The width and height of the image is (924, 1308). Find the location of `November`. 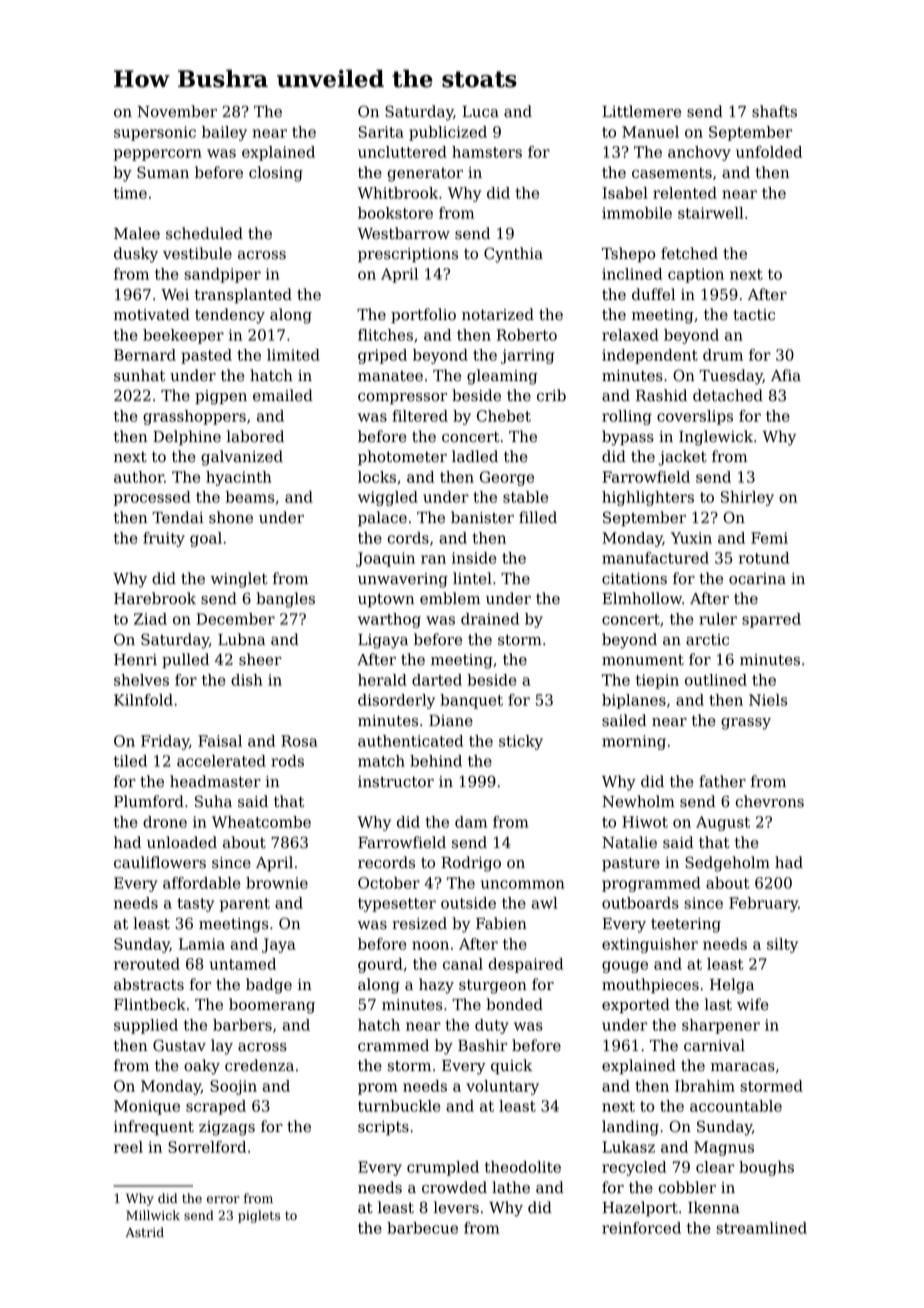

November is located at coordinates (177, 111).
